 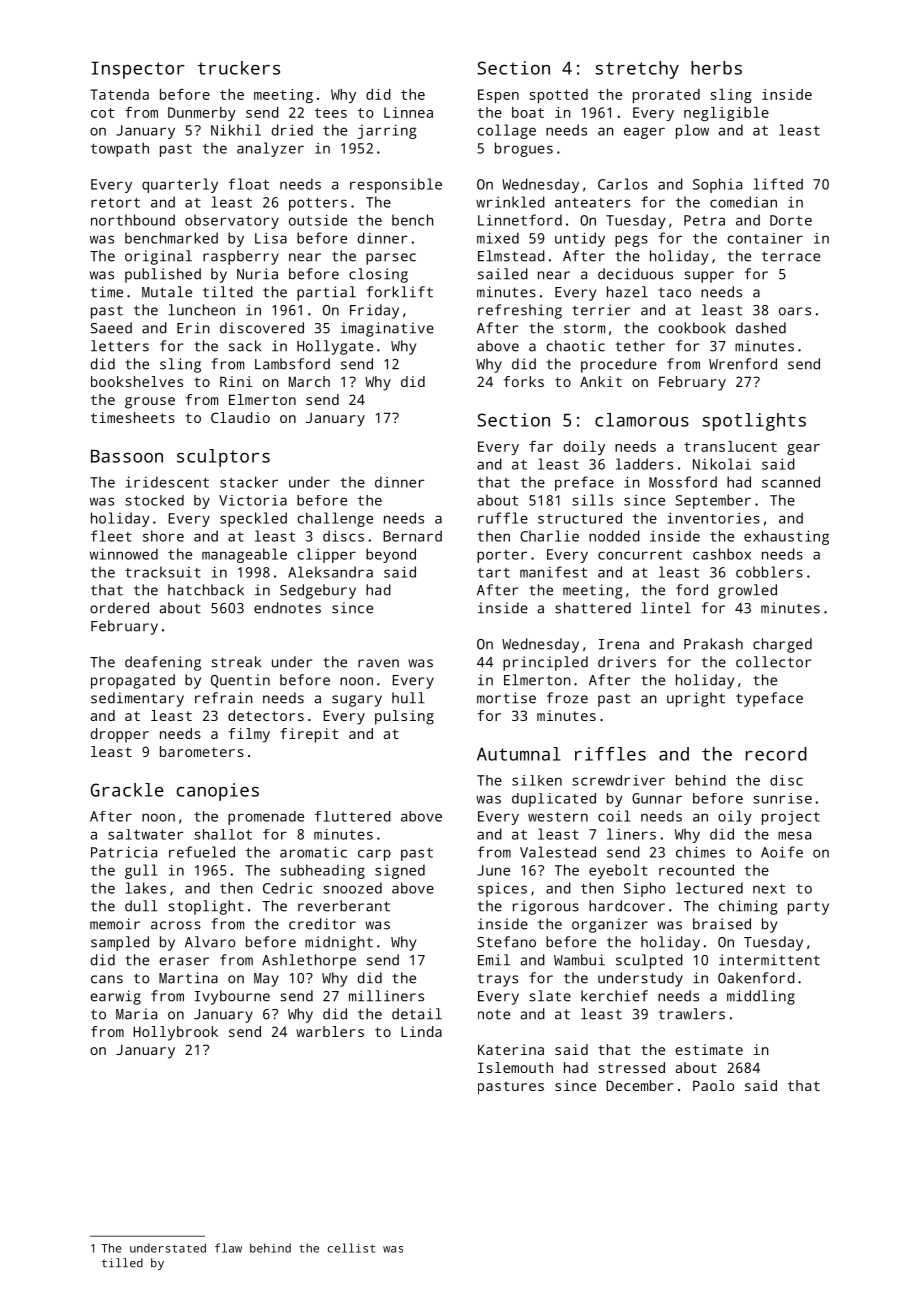 I want to click on upright, so click(x=696, y=699).
